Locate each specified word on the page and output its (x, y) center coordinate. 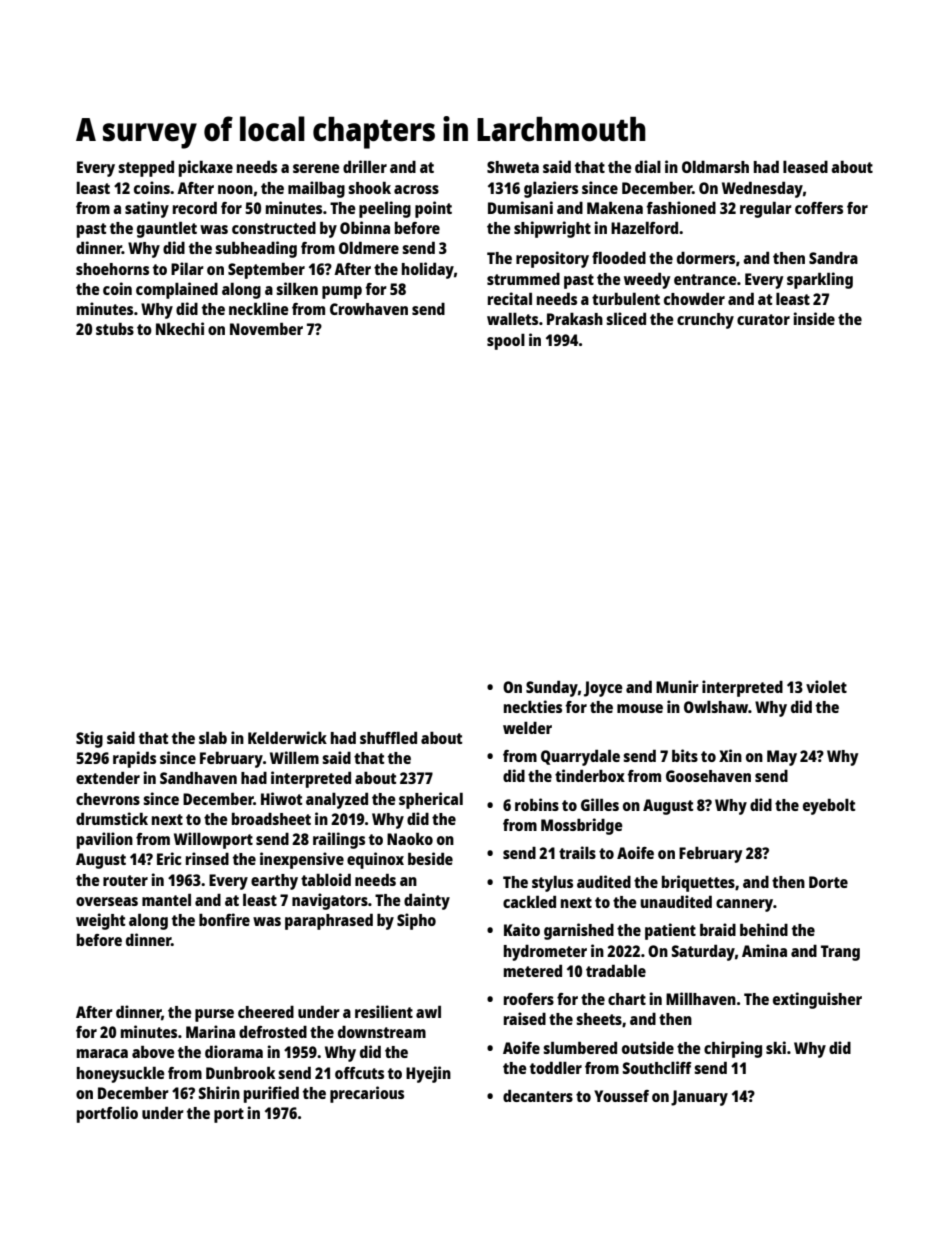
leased (805, 167)
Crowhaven (369, 309)
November (266, 328)
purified (271, 1094)
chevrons (108, 799)
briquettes (698, 883)
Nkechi (180, 328)
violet (826, 686)
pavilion (105, 840)
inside (814, 318)
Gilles (600, 804)
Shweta (513, 167)
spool (506, 342)
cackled (529, 901)
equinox (375, 860)
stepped (146, 168)
